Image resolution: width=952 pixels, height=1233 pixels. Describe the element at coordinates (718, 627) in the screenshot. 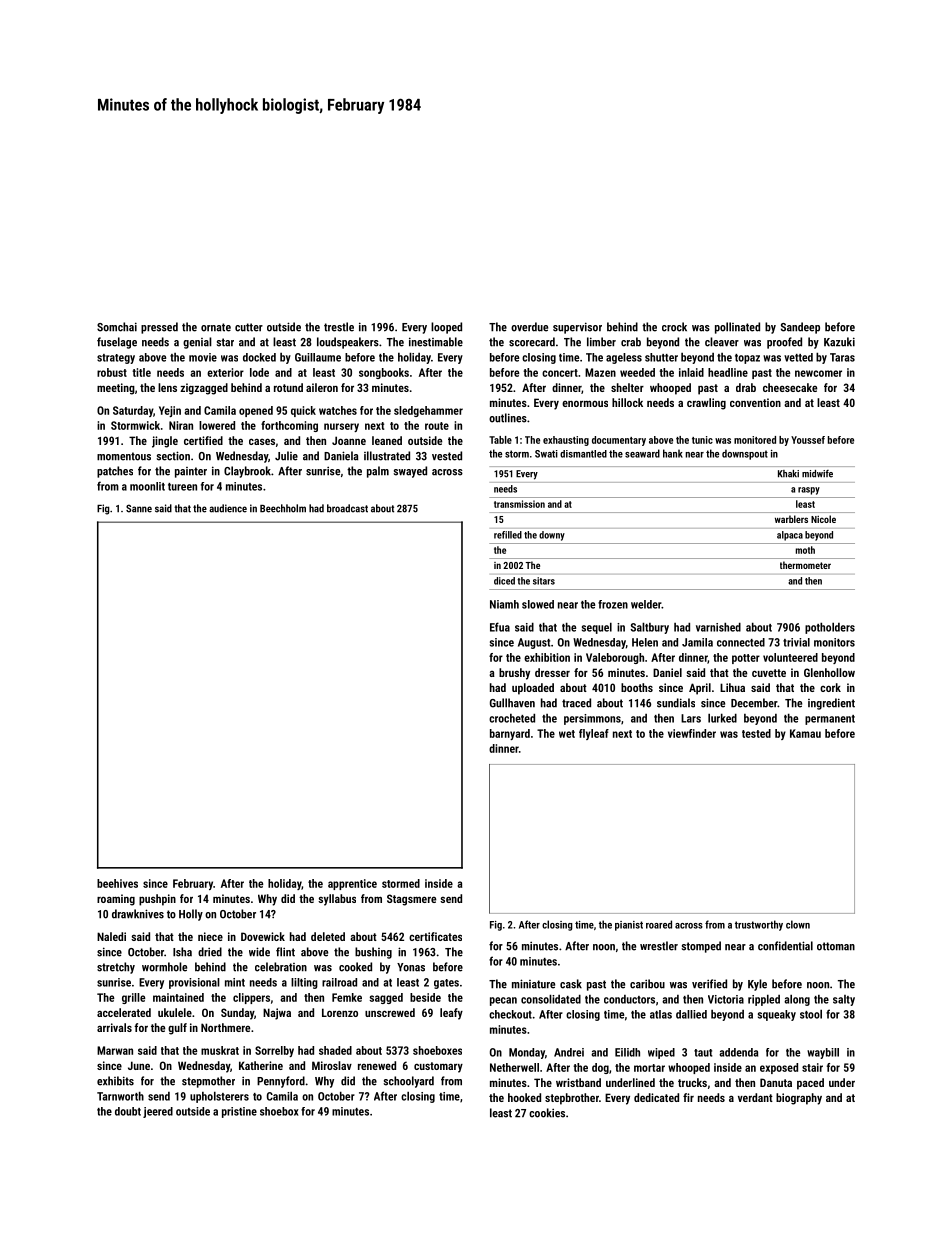

I see `varnished` at that location.
